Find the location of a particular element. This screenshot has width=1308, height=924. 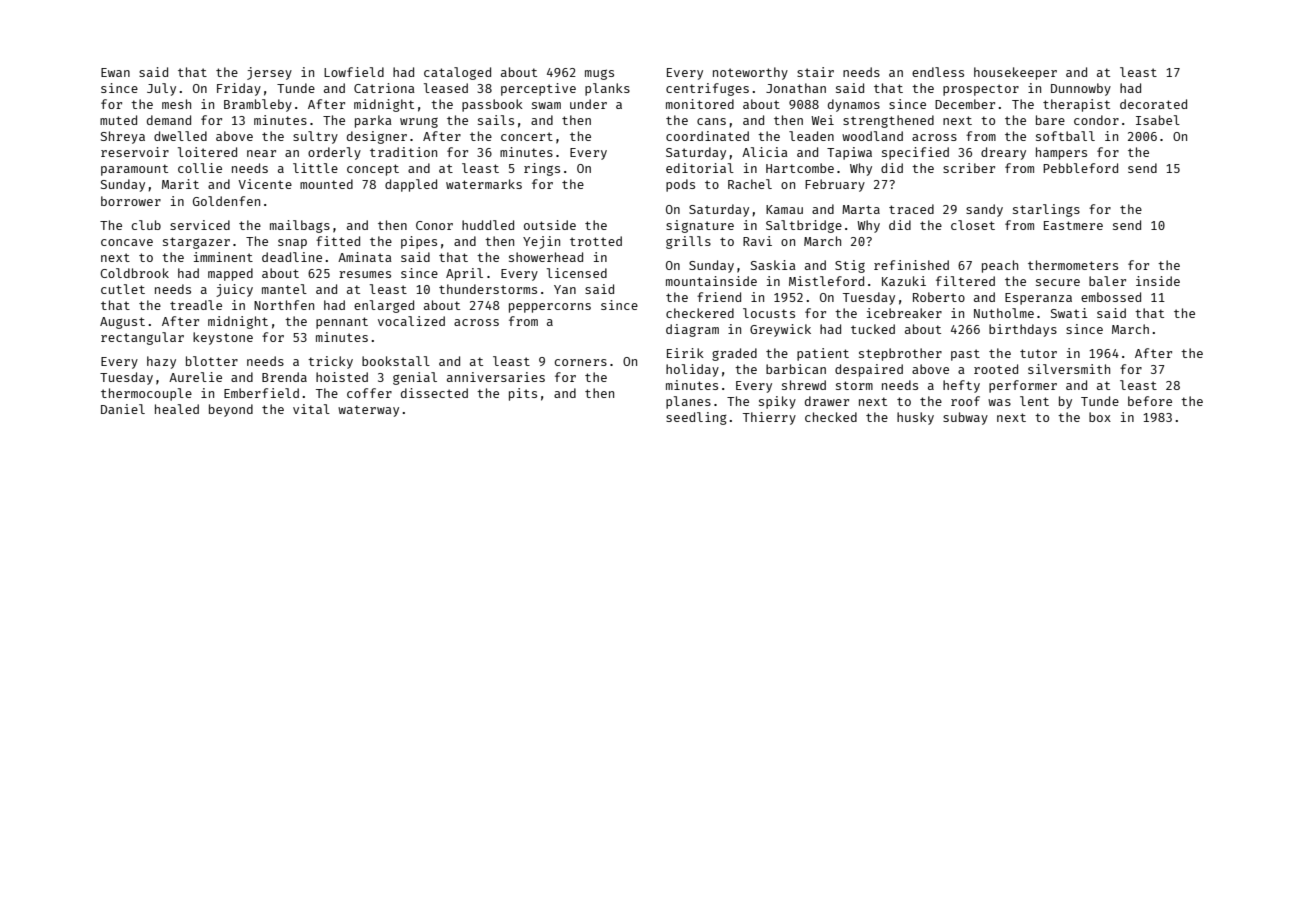

Conor is located at coordinates (434, 225).
